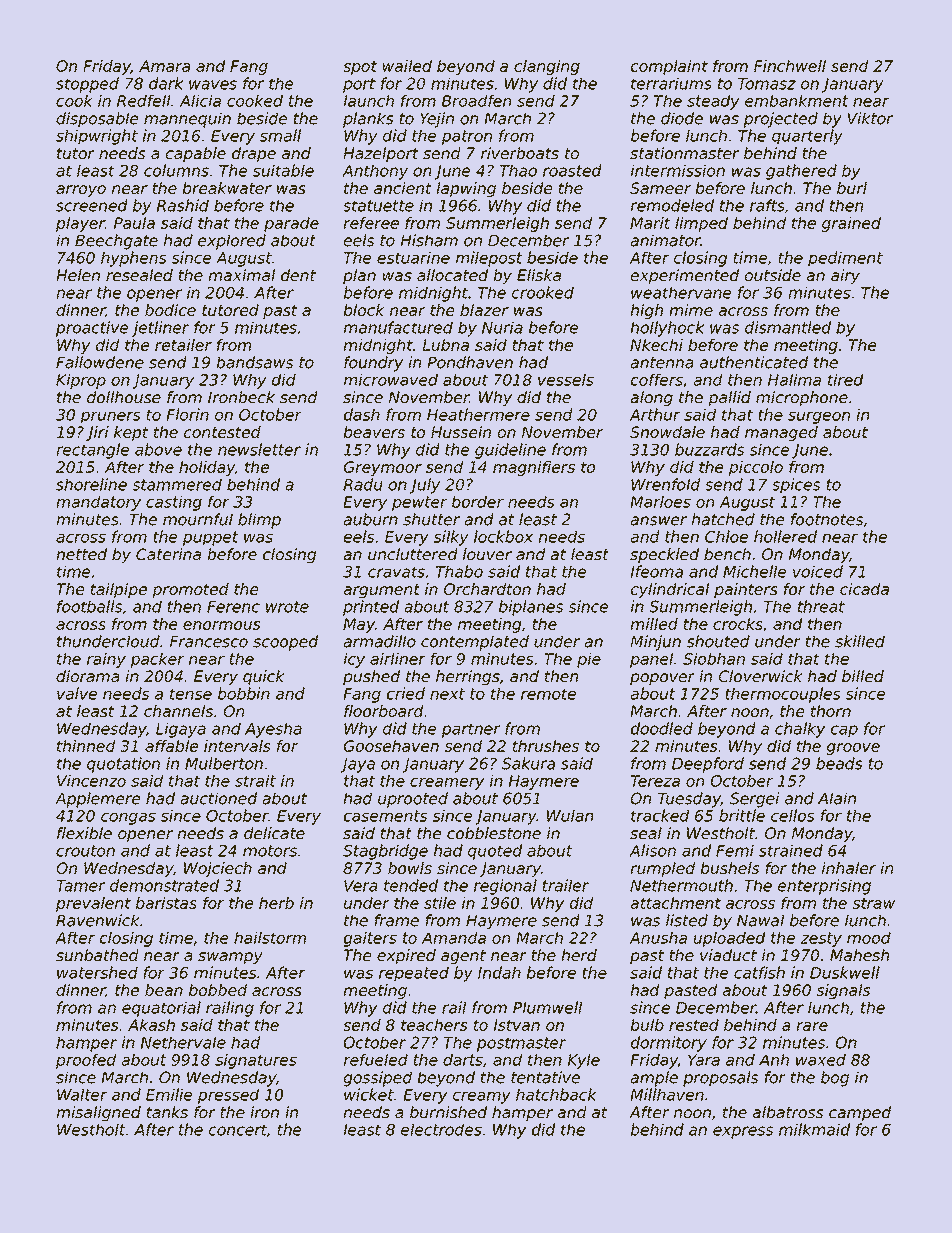 The width and height of the image is (952, 1233). Describe the element at coordinates (441, 1129) in the image. I see `electrodes` at that location.
